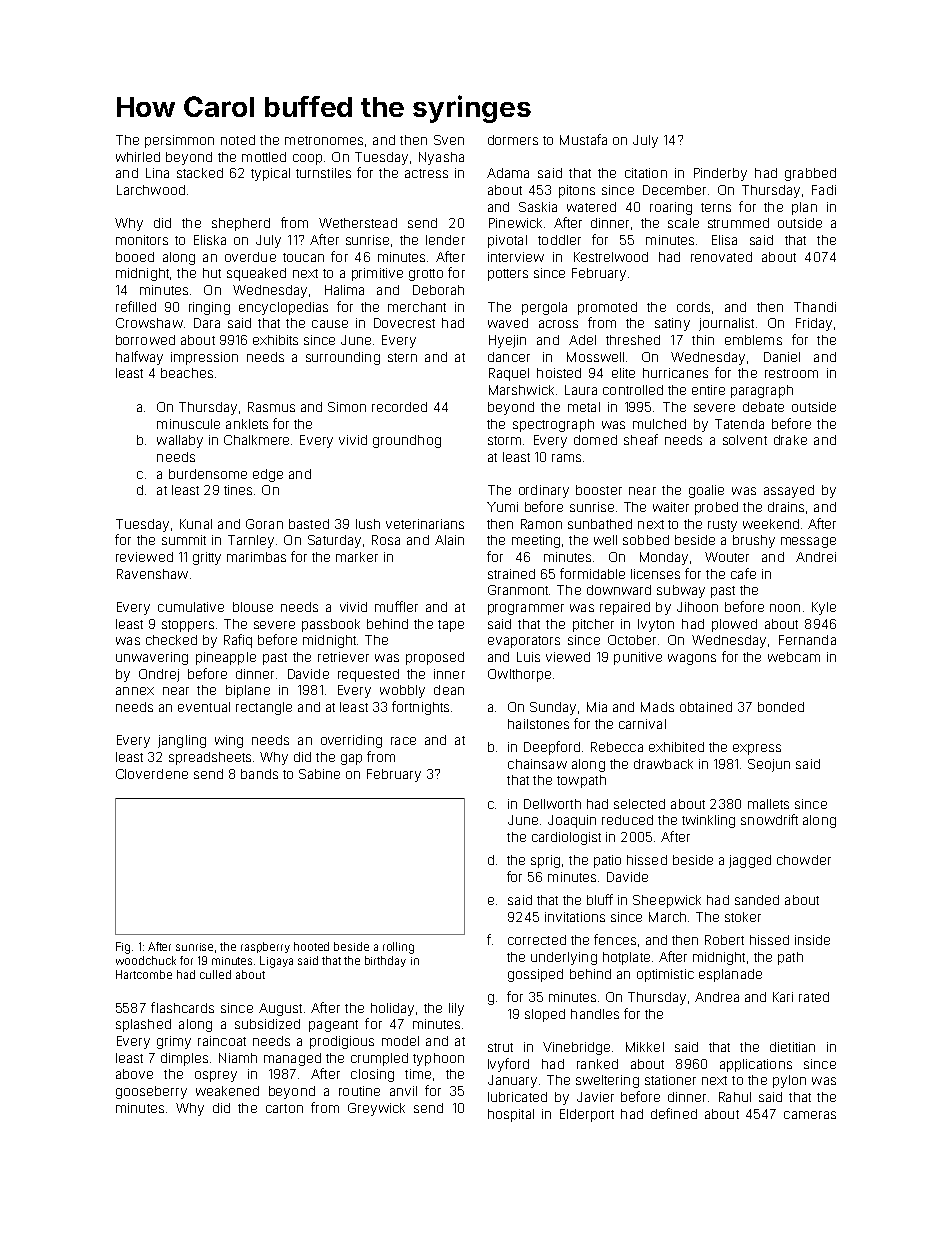 This screenshot has width=952, height=1233. Describe the element at coordinates (264, 708) in the screenshot. I see `rectangle` at that location.
